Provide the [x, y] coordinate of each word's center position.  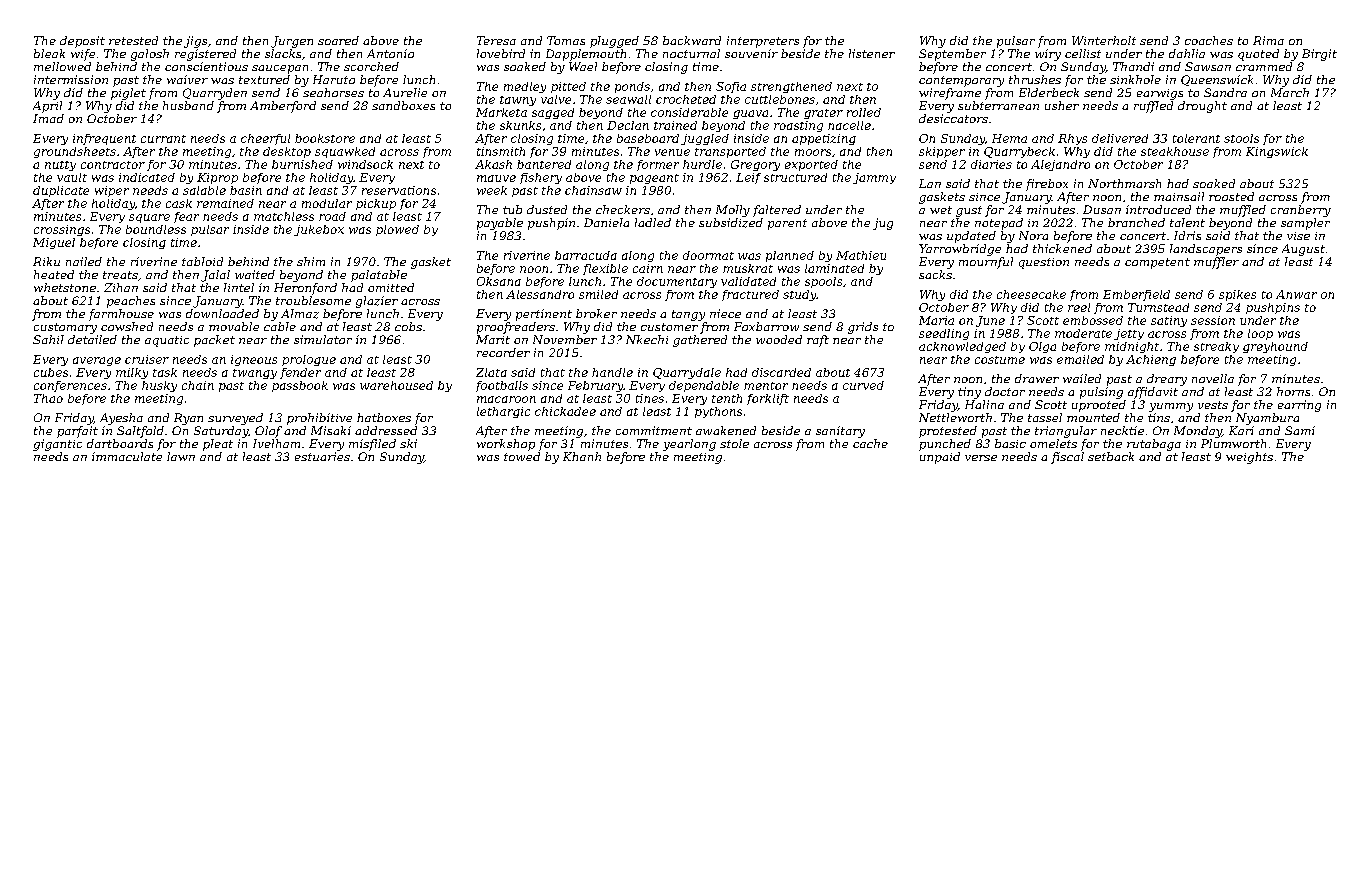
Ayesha [121, 419]
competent [1157, 263]
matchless [284, 216]
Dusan [1102, 209]
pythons [718, 412]
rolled [864, 112]
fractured [750, 295]
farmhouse [121, 315]
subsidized [731, 223]
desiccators [953, 118]
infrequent [104, 139]
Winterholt [1104, 40]
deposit [82, 42]
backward [692, 40]
